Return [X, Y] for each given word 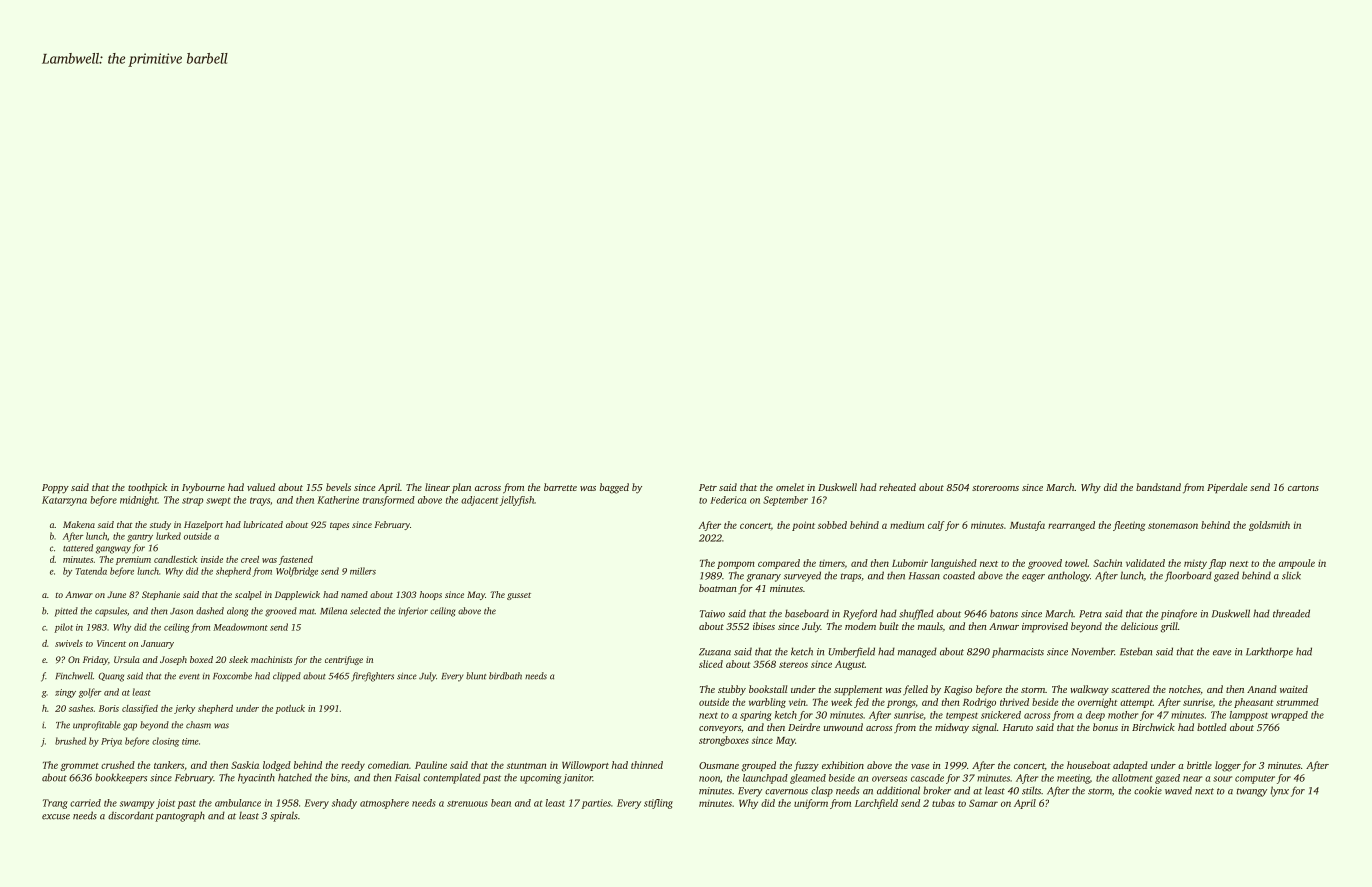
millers [363, 571]
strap [192, 502]
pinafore [1179, 614]
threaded [1291, 613]
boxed [201, 659]
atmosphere [384, 804]
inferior [413, 612]
